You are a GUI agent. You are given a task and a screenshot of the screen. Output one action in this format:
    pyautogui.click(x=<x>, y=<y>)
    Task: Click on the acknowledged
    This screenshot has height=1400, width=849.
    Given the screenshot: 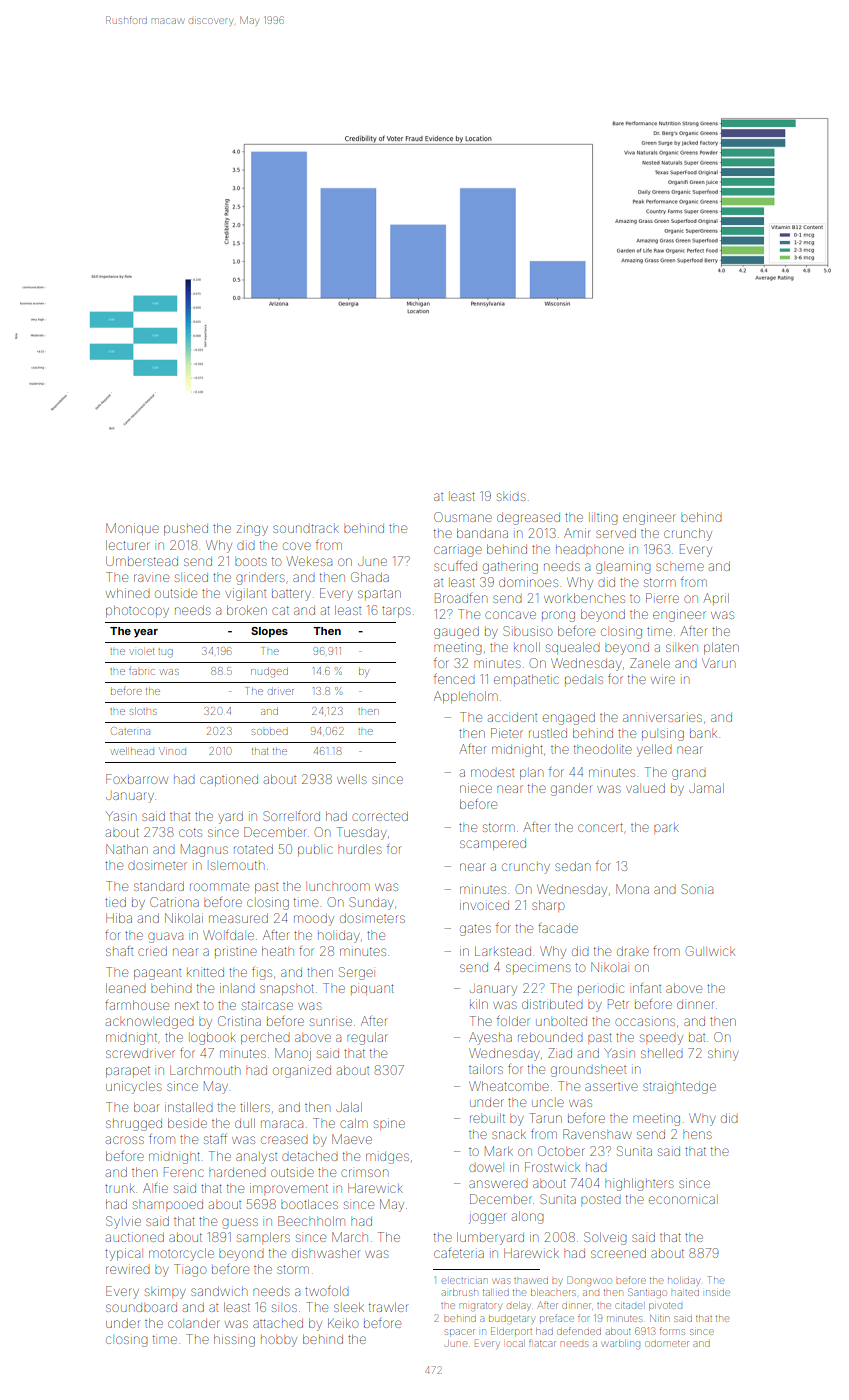 What is the action you would take?
    pyautogui.click(x=150, y=1022)
